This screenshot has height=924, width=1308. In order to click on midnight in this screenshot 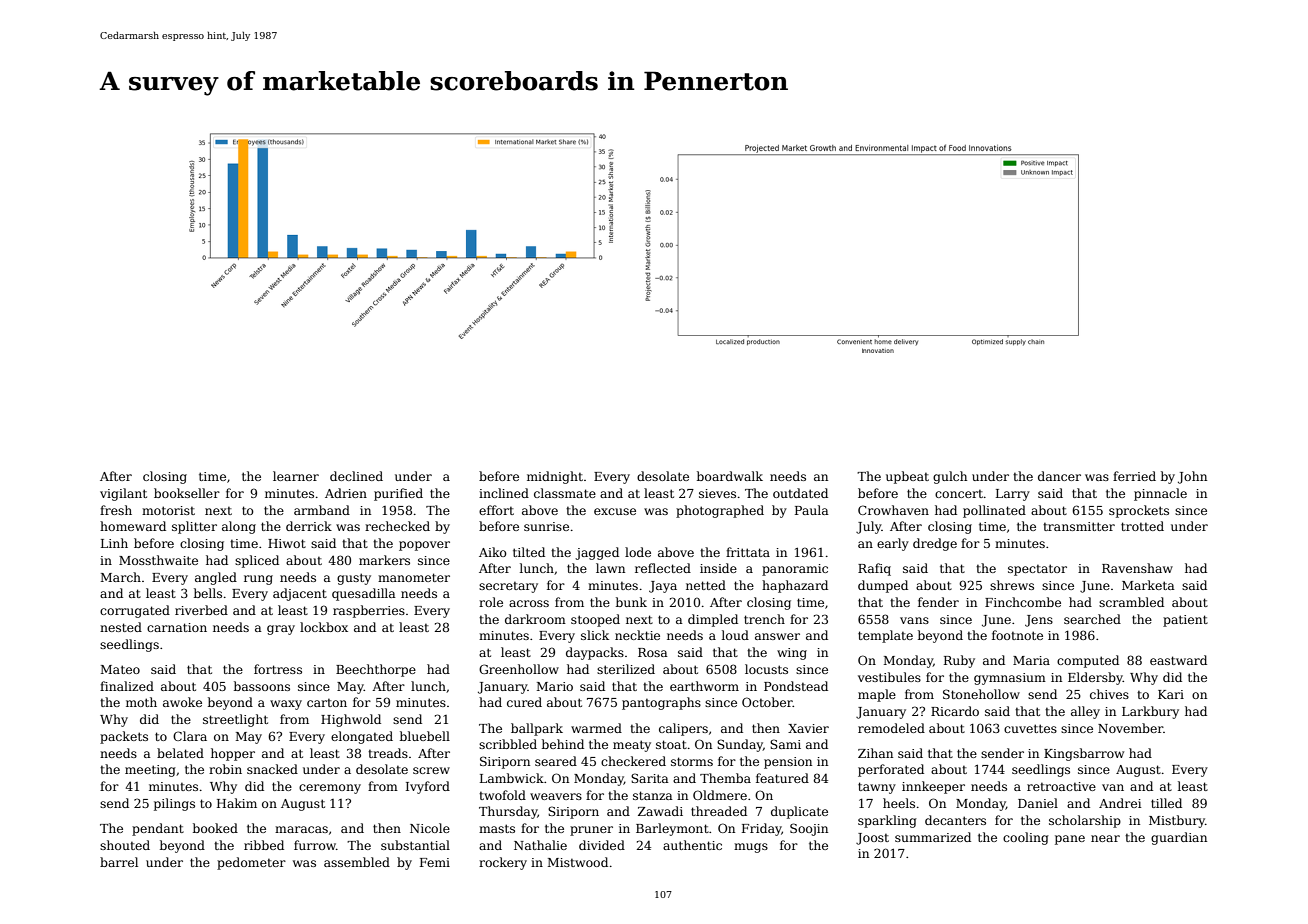, I will do `click(555, 477)`.
